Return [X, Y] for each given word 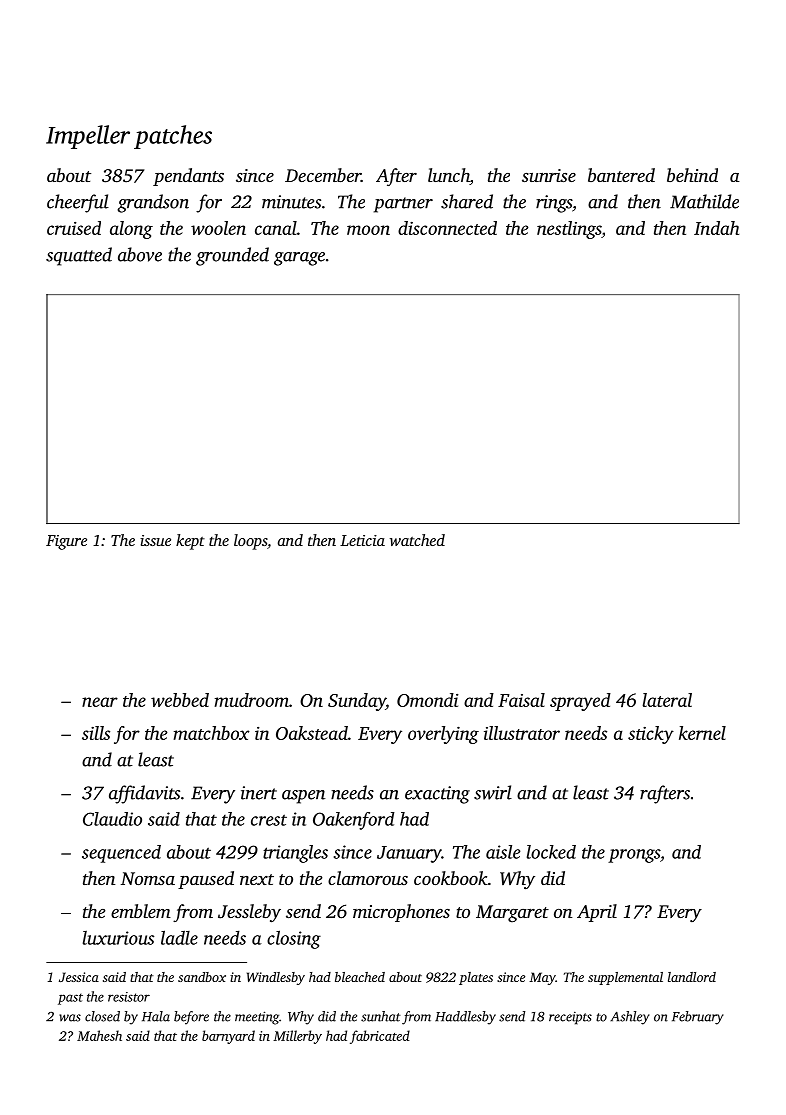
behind [692, 175]
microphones [401, 913]
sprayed [580, 702]
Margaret [512, 914]
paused [206, 880]
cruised [74, 228]
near [100, 702]
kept [190, 542]
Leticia [362, 540]
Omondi [428, 700]
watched [417, 540]
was [70, 1018]
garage [299, 259]
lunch [449, 176]
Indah [716, 228]
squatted [79, 256]
